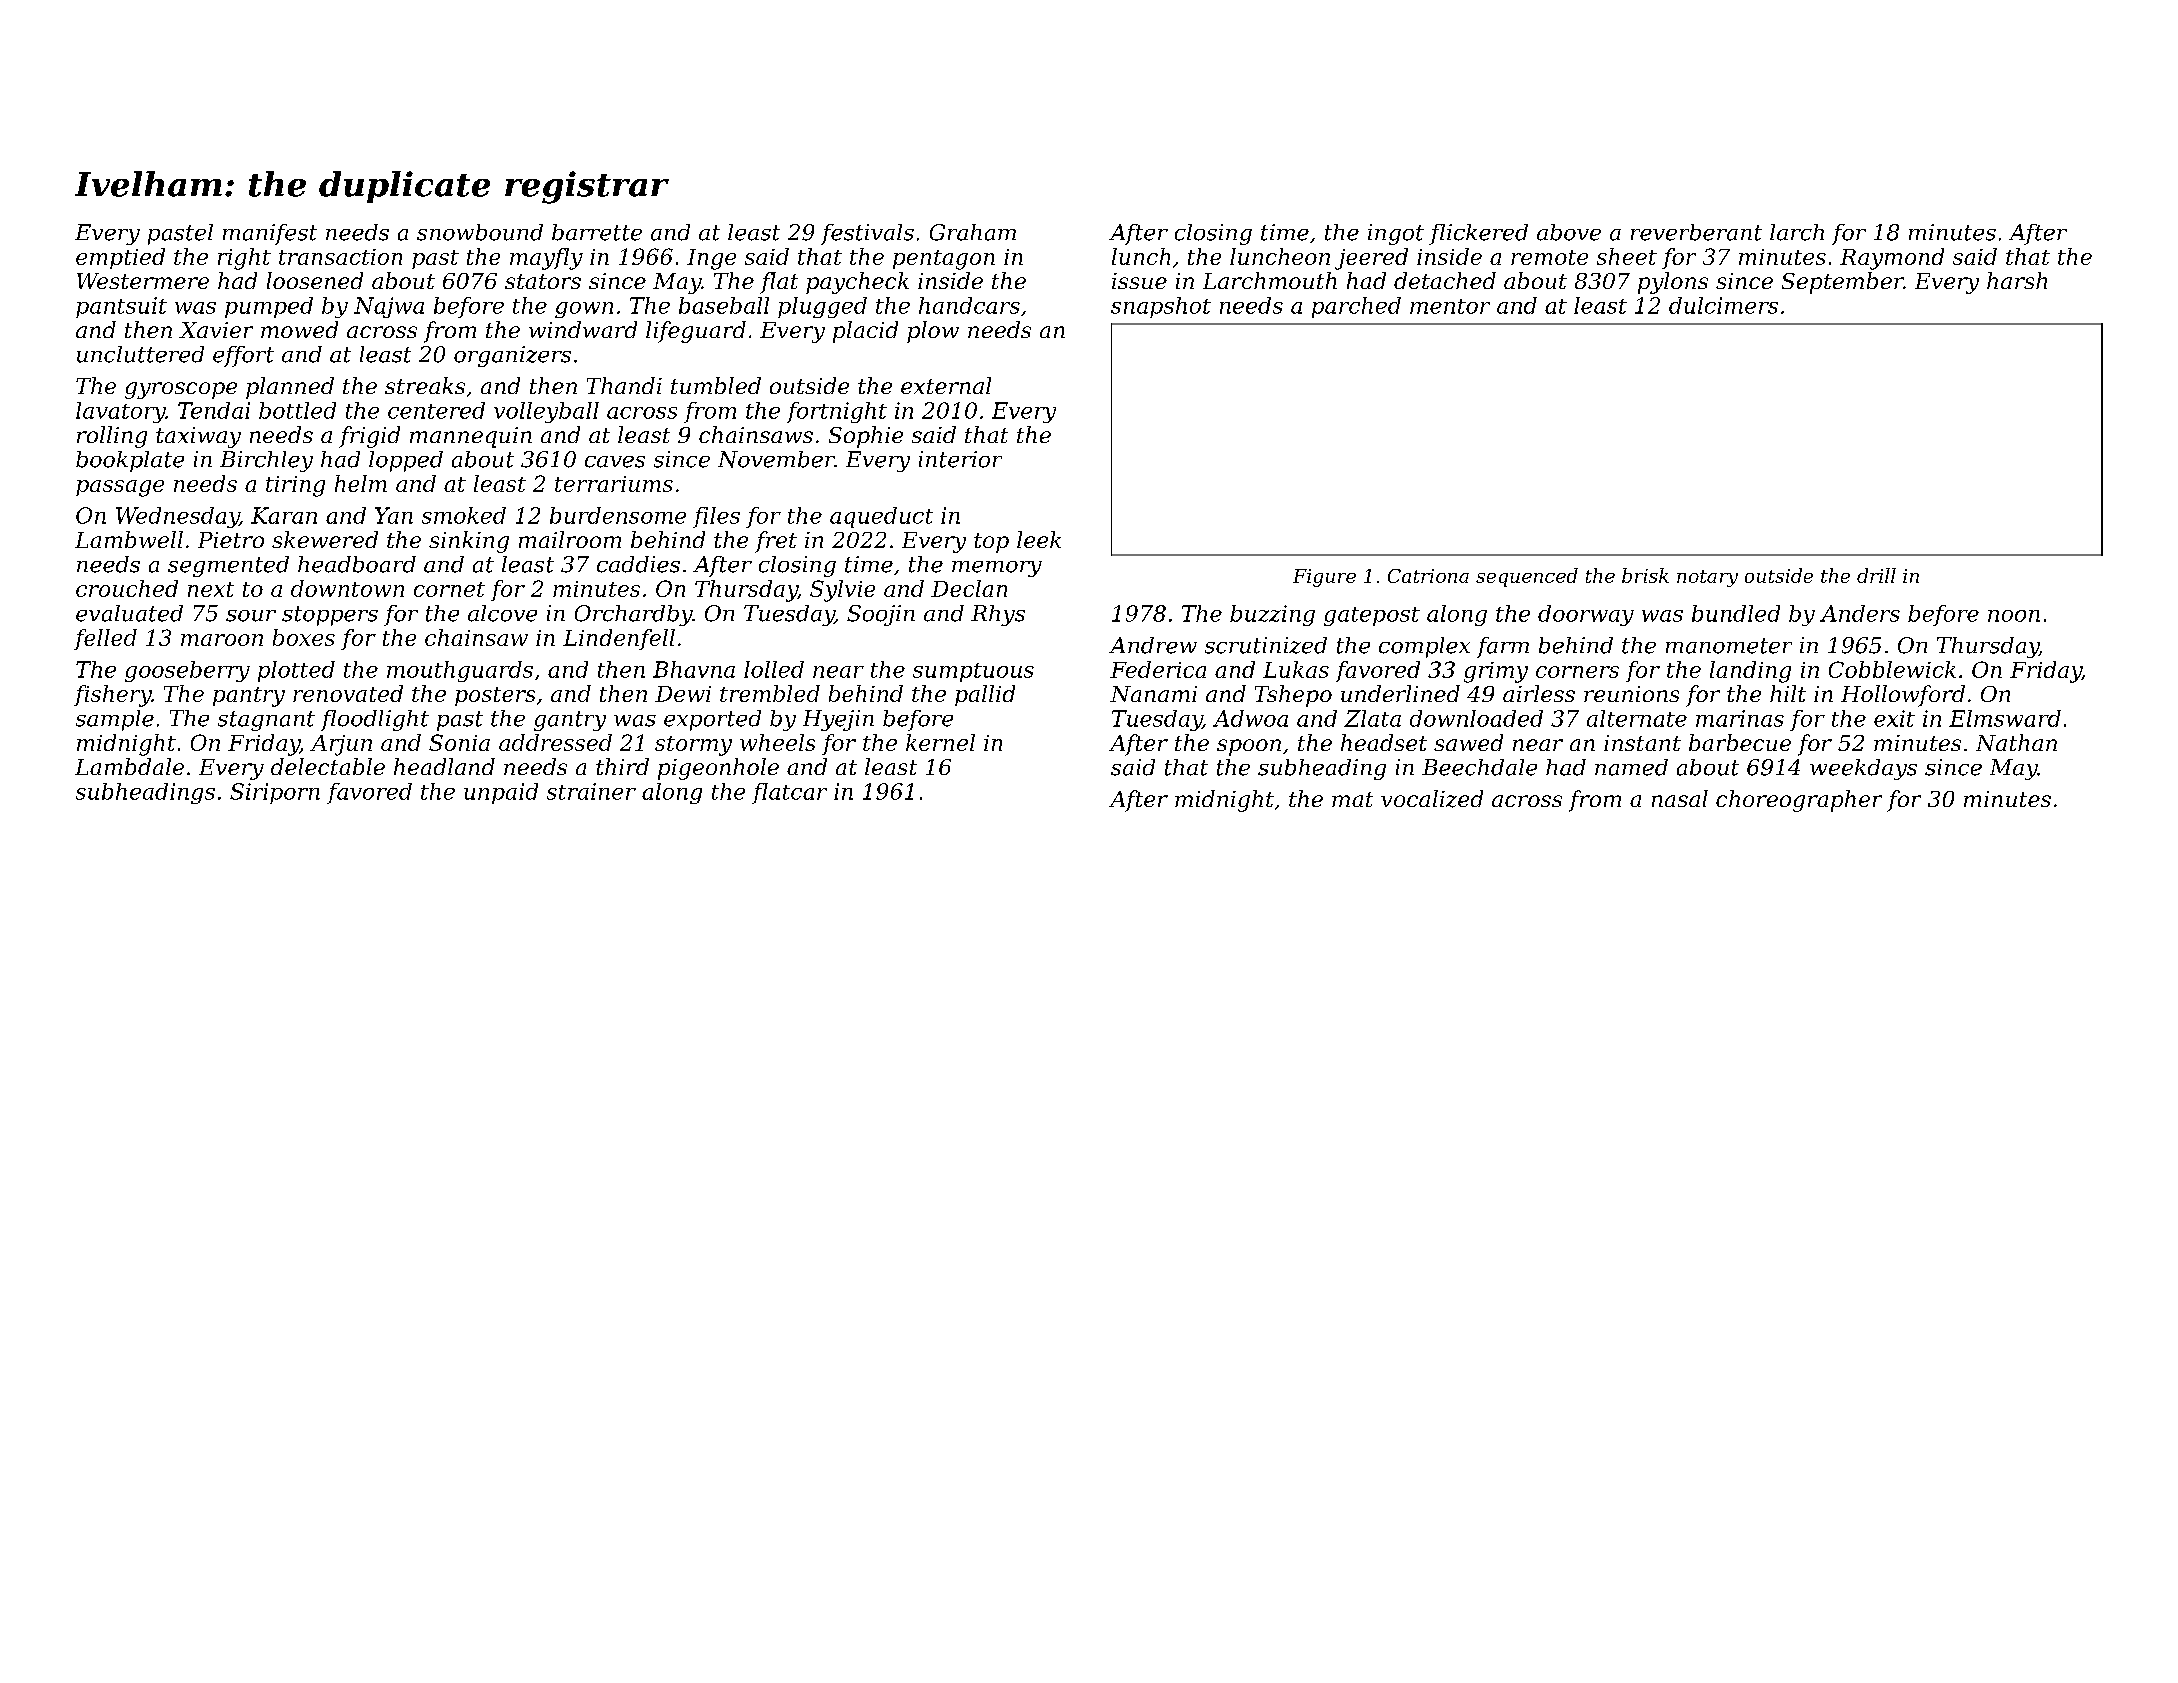 This page has width=2178, height=1683. What do you see at coordinates (622, 766) in the page?
I see `third` at bounding box center [622, 766].
